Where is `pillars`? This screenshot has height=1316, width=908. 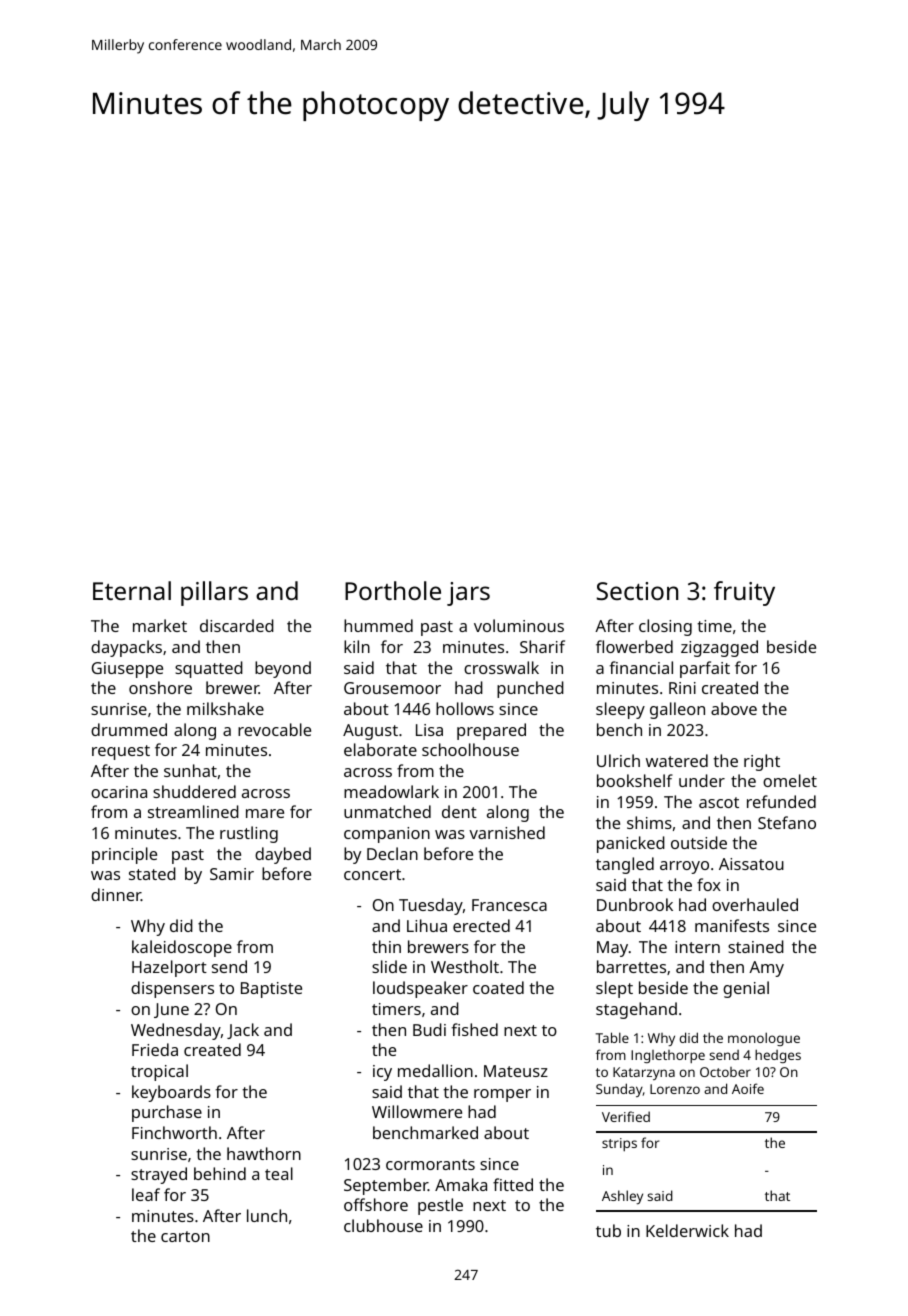
pillars is located at coordinates (214, 593).
